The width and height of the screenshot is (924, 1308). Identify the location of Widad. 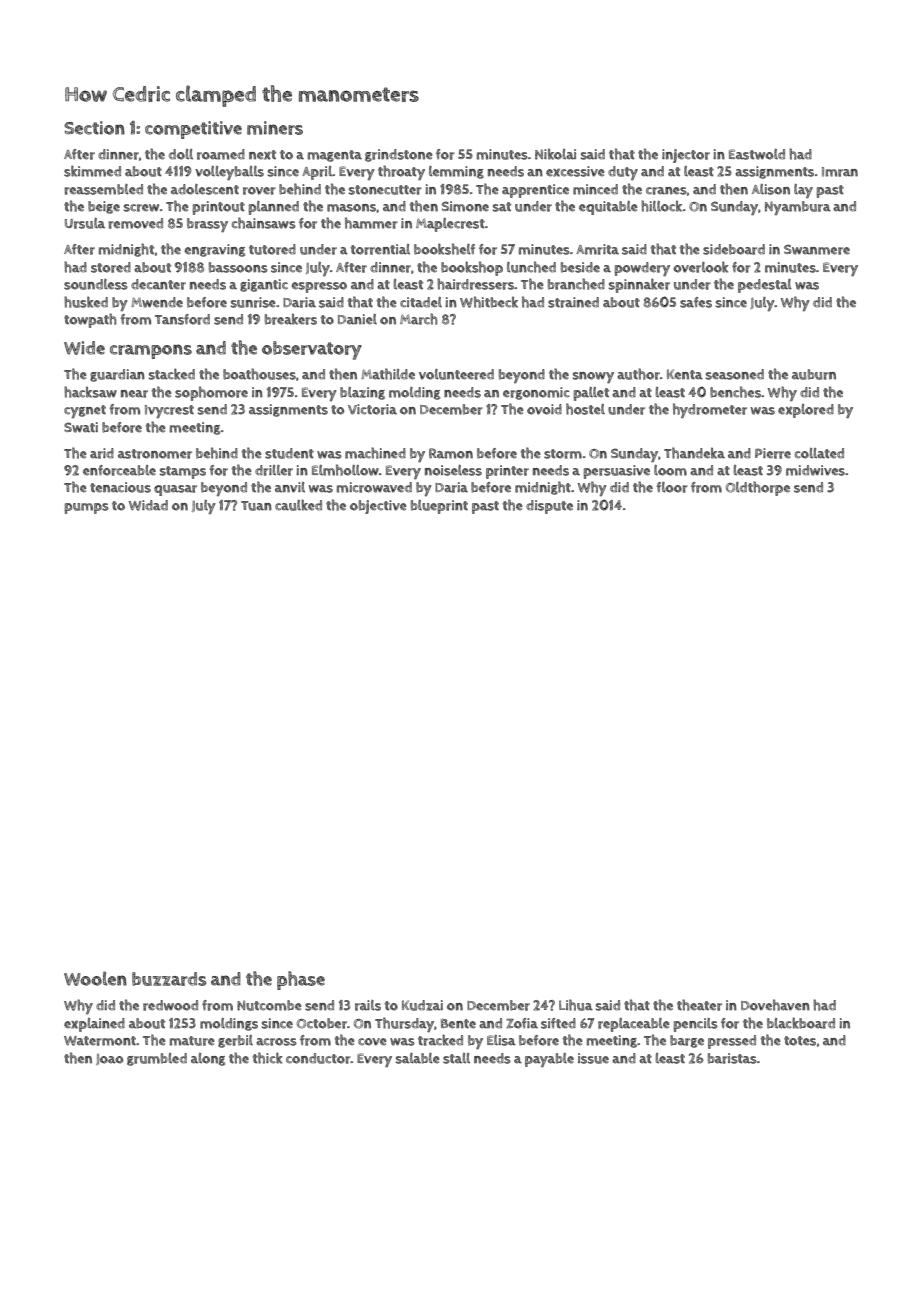
(148, 505).
